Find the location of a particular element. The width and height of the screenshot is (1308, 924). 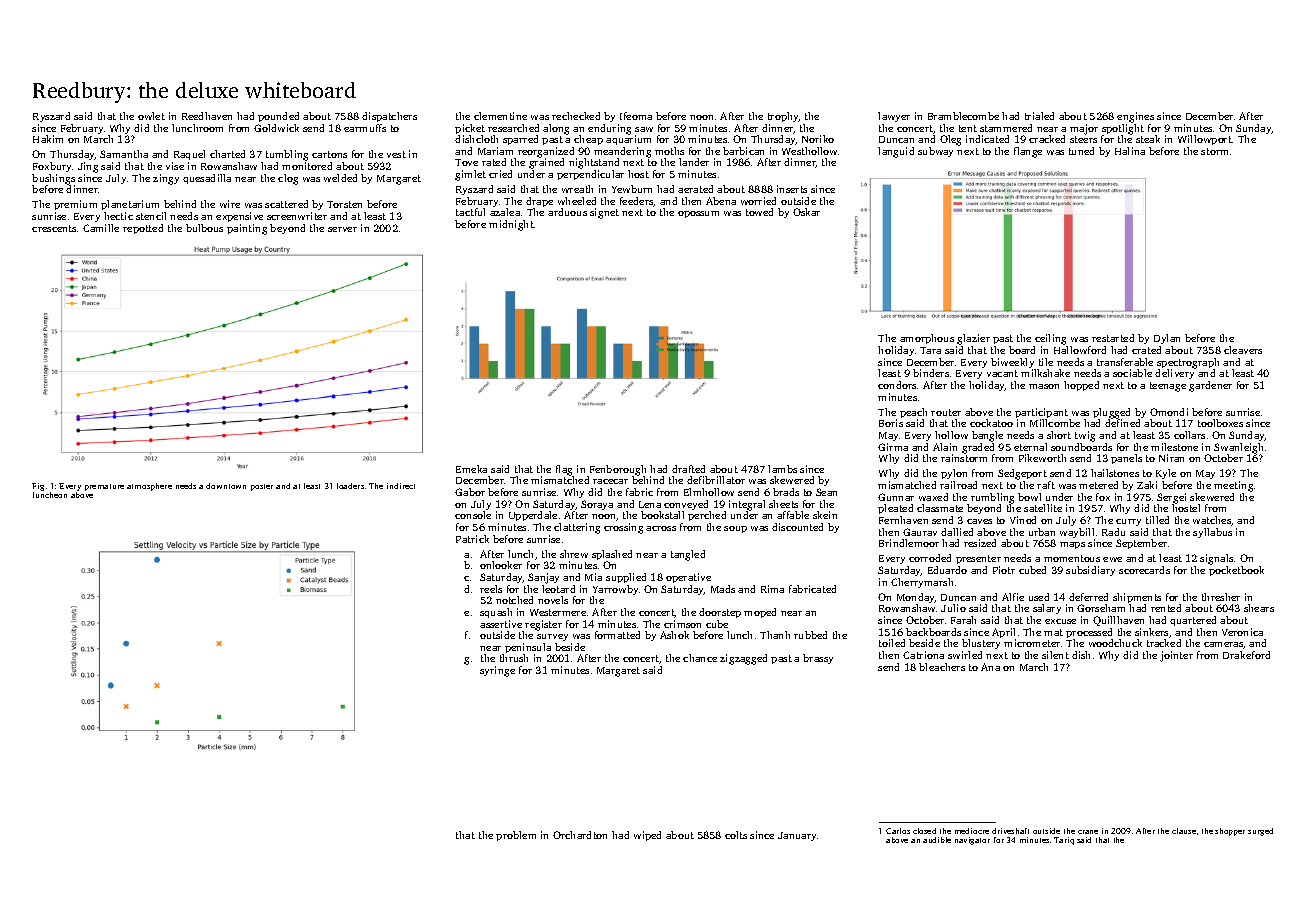

Piotr is located at coordinates (1004, 570).
